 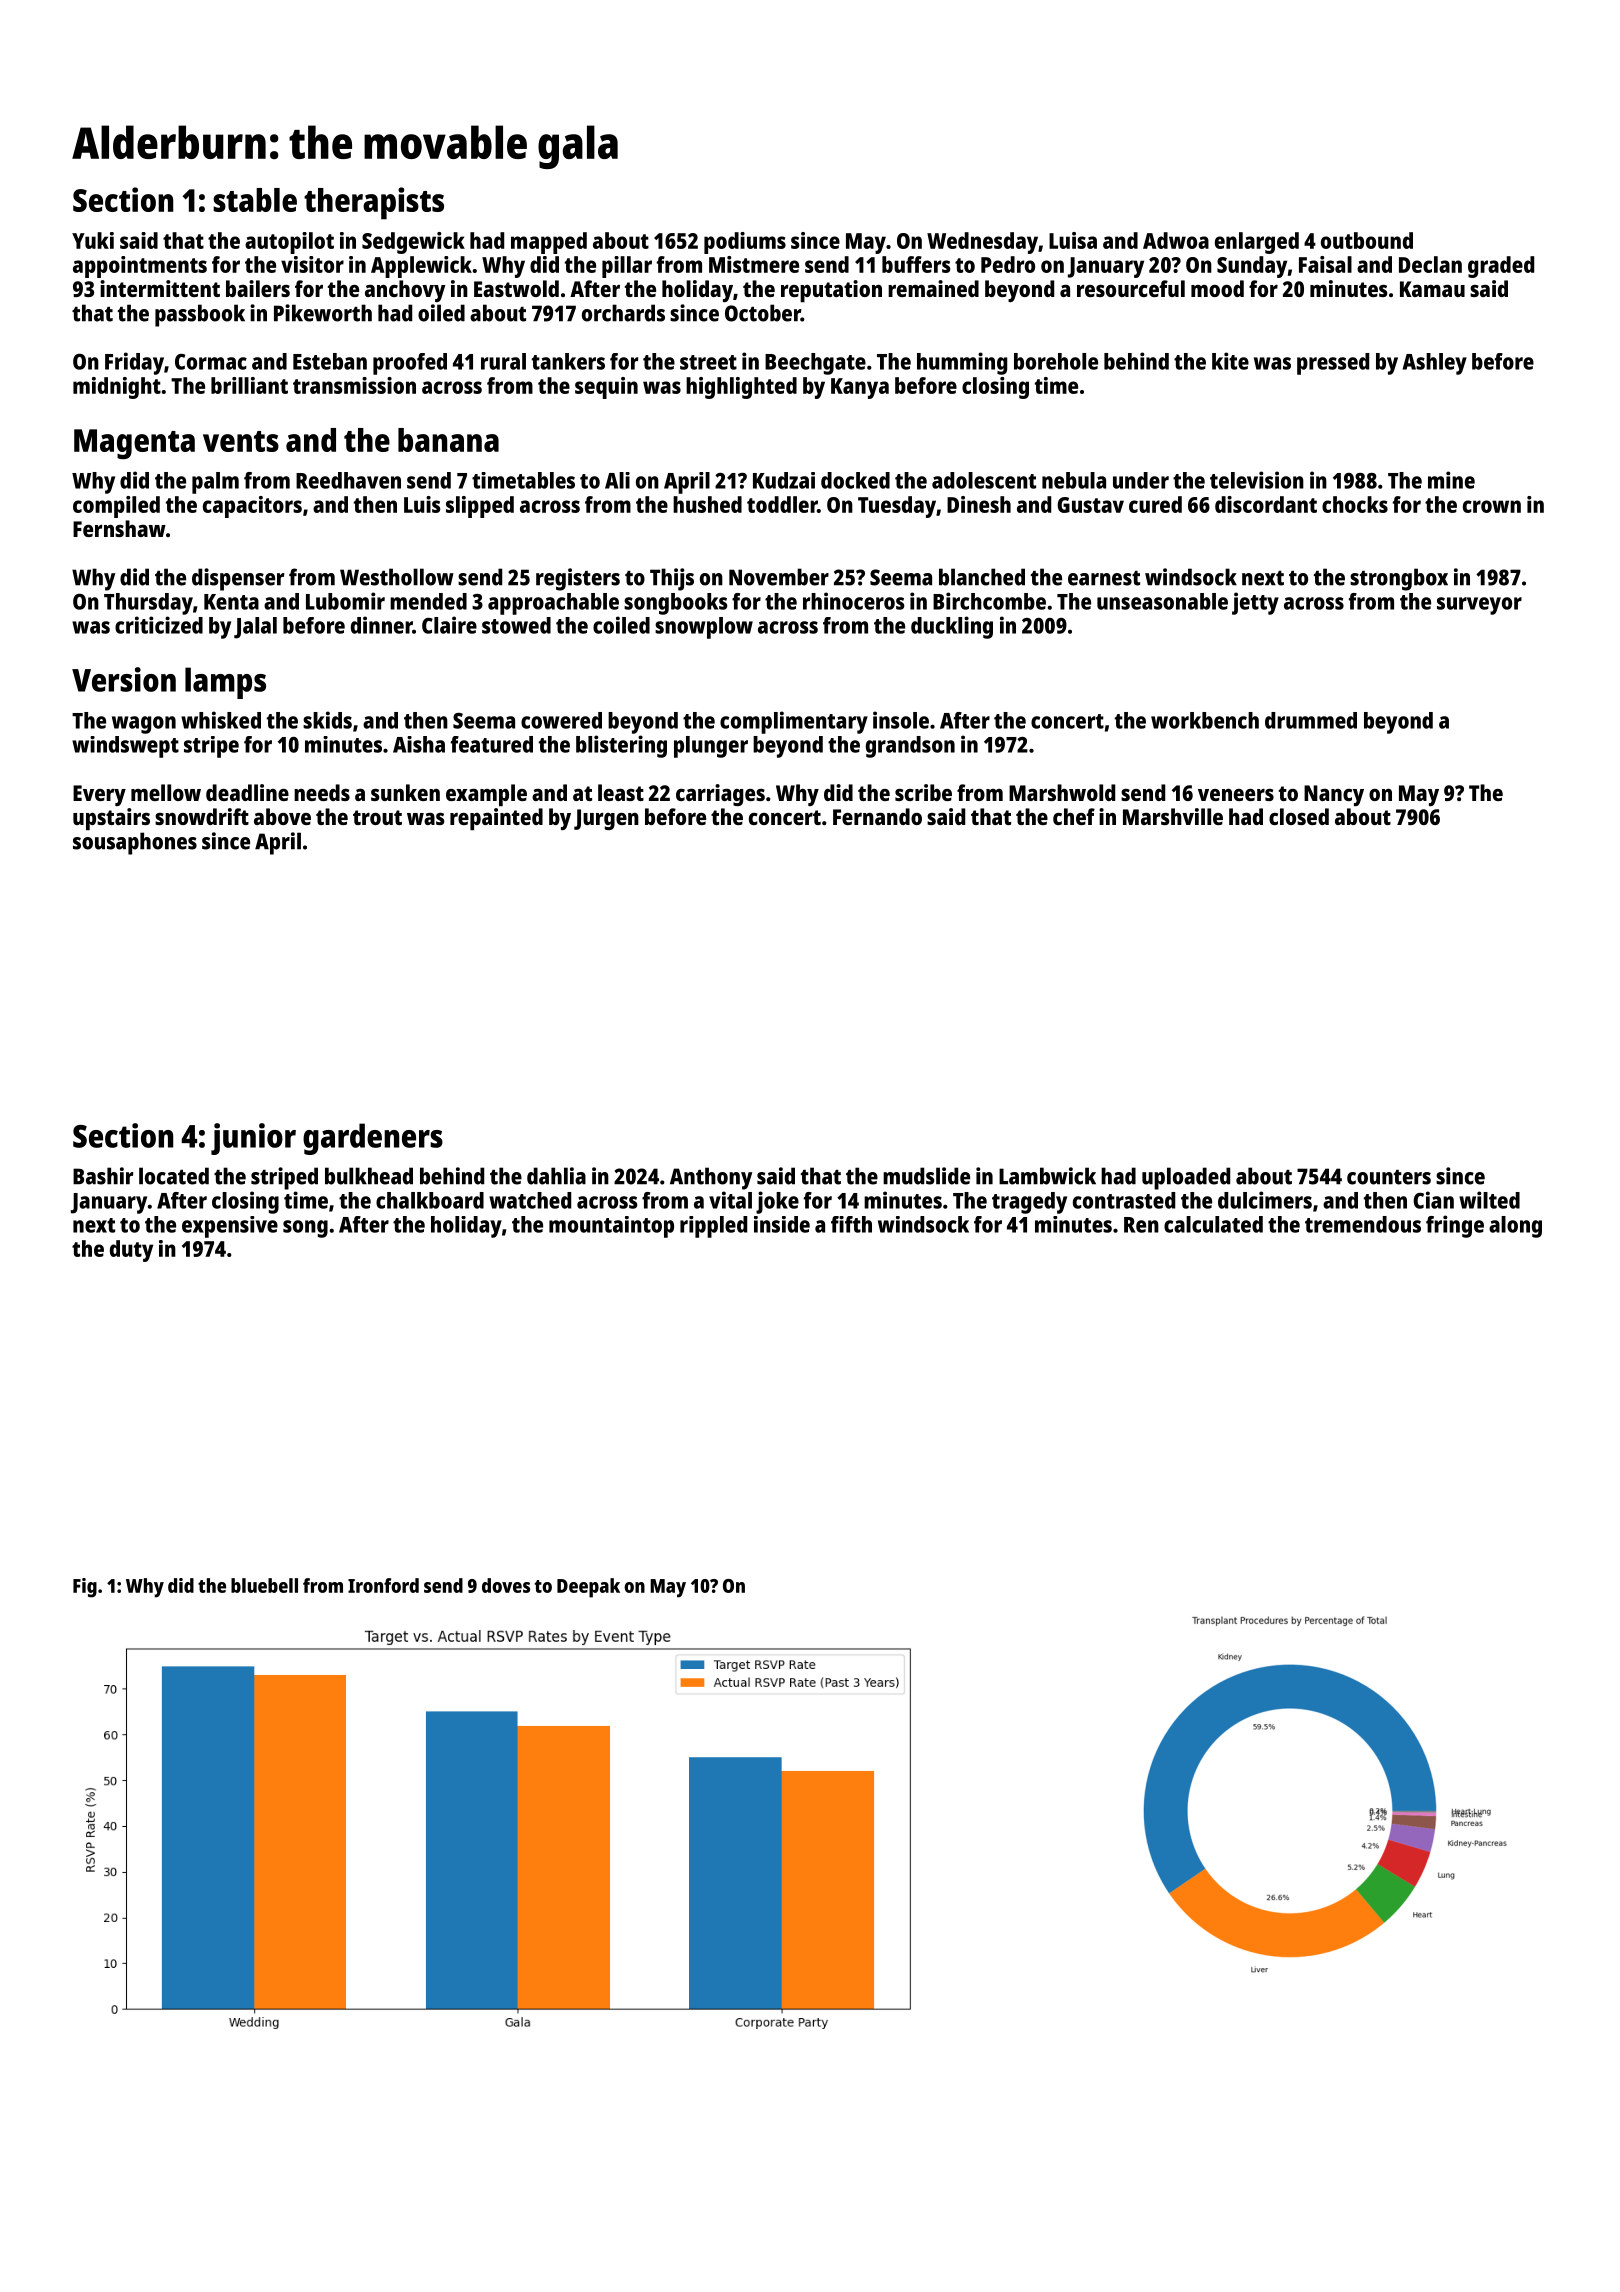 I want to click on dinner, so click(x=381, y=625).
